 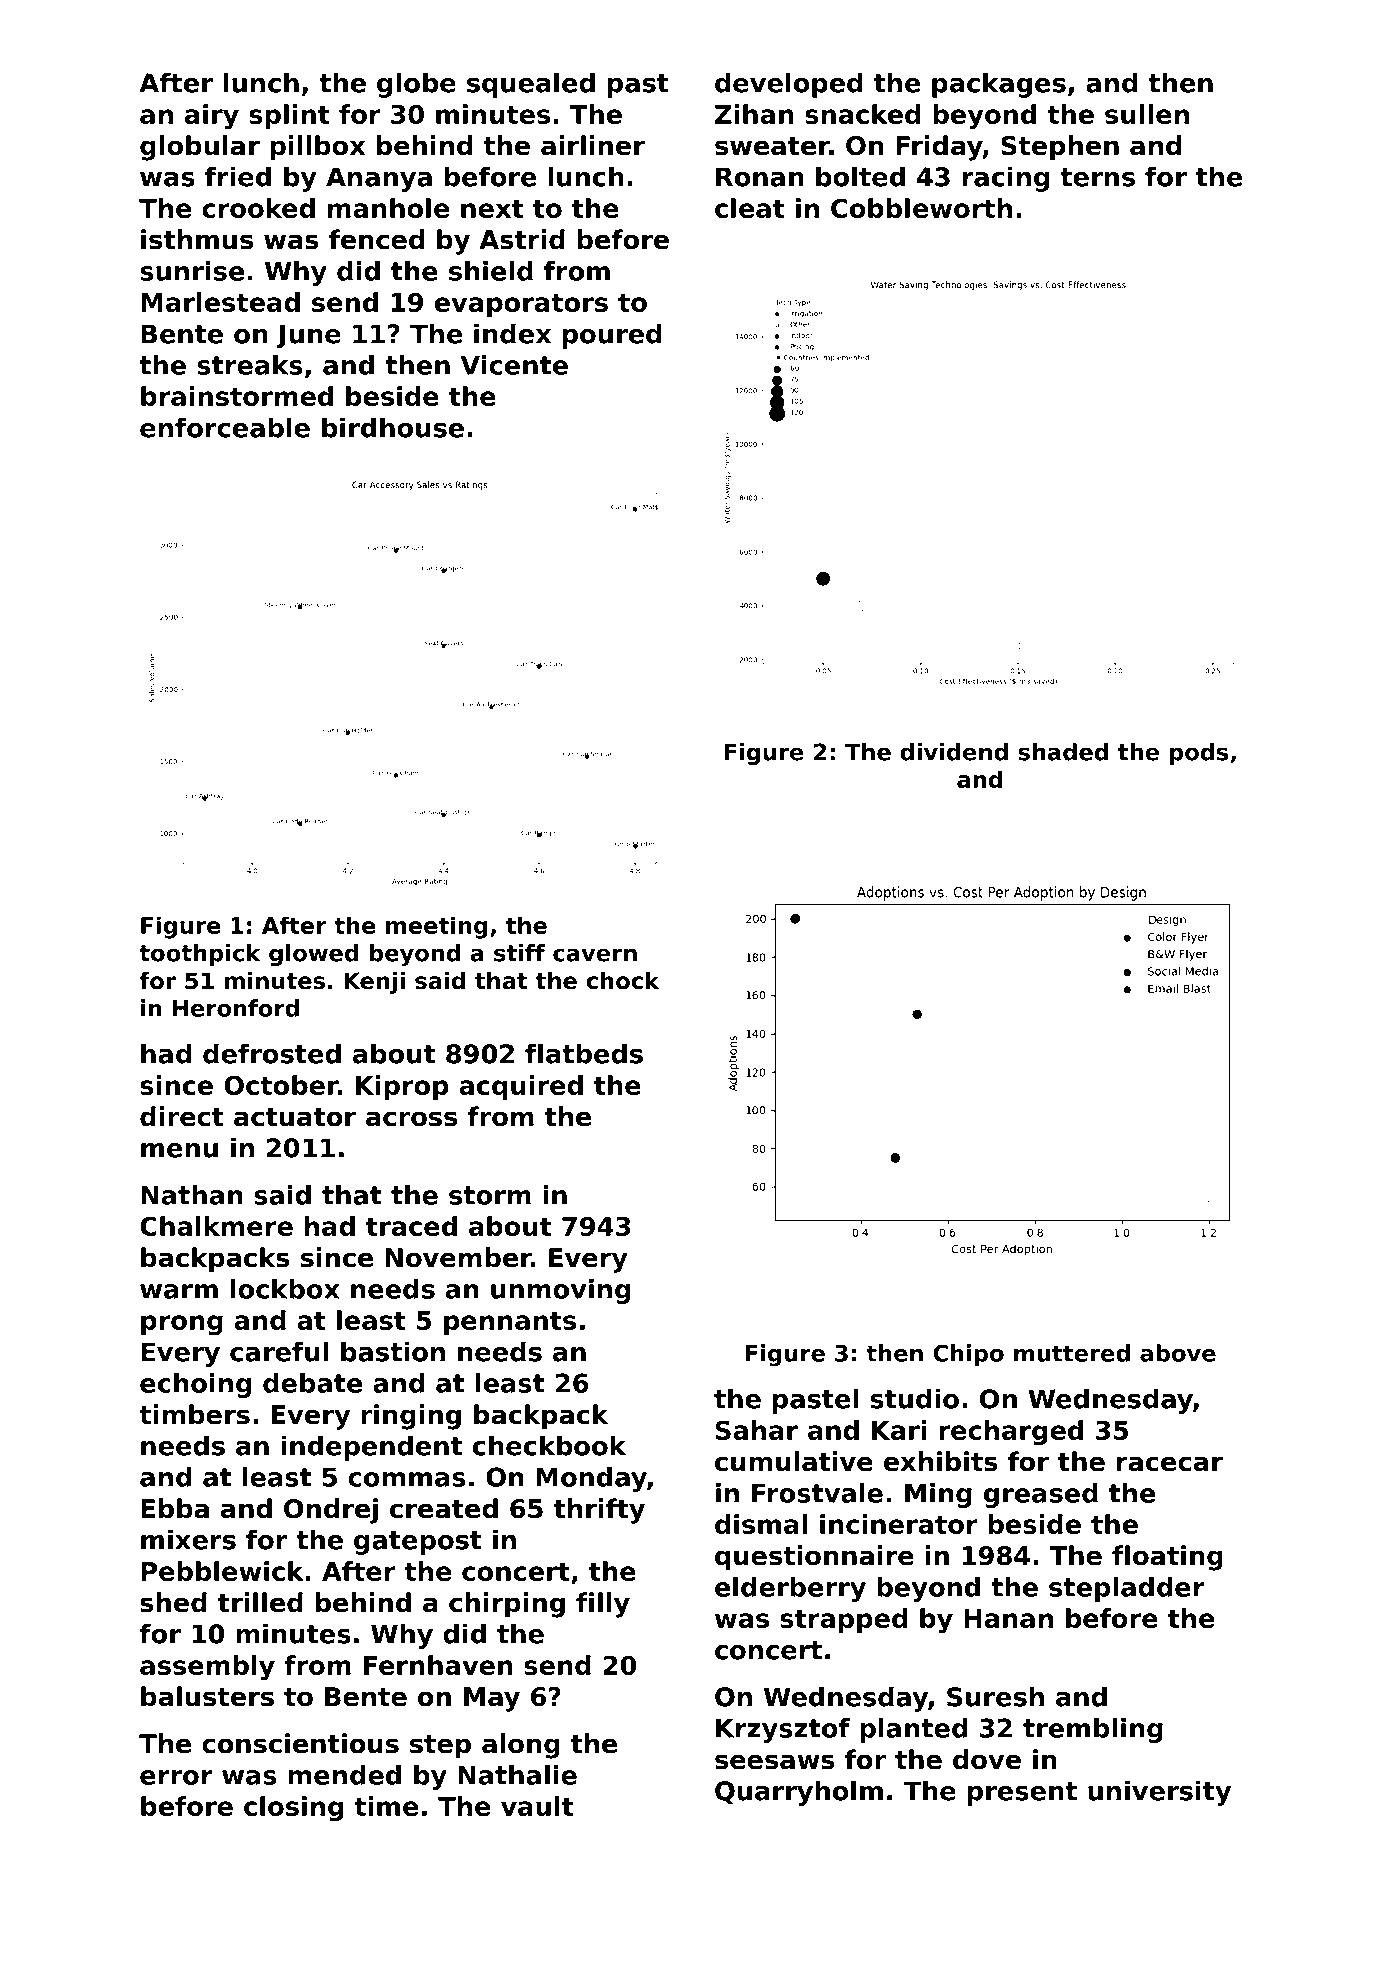 I want to click on dividend, so click(x=954, y=752).
